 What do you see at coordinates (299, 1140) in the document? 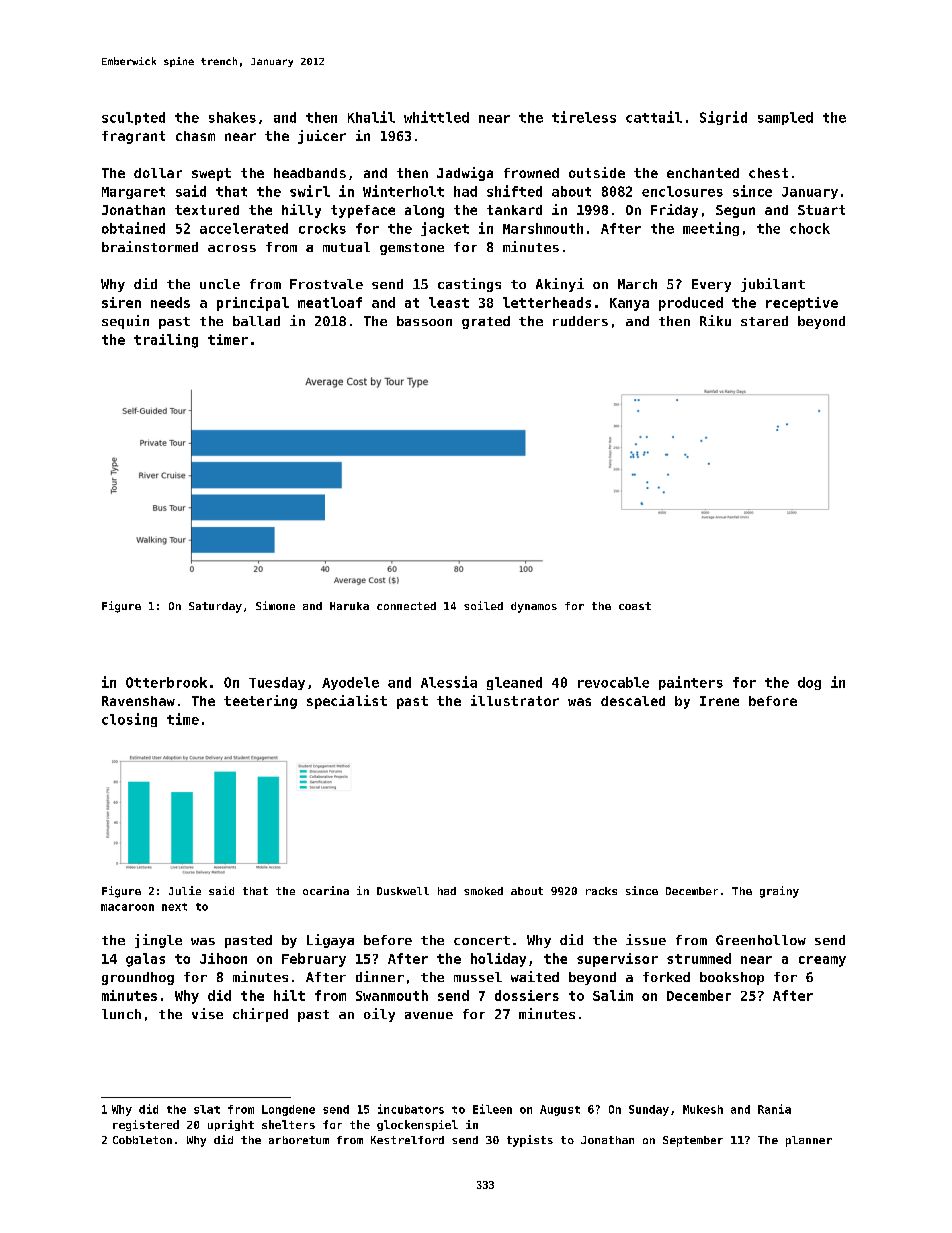
I see `arboretum` at bounding box center [299, 1140].
